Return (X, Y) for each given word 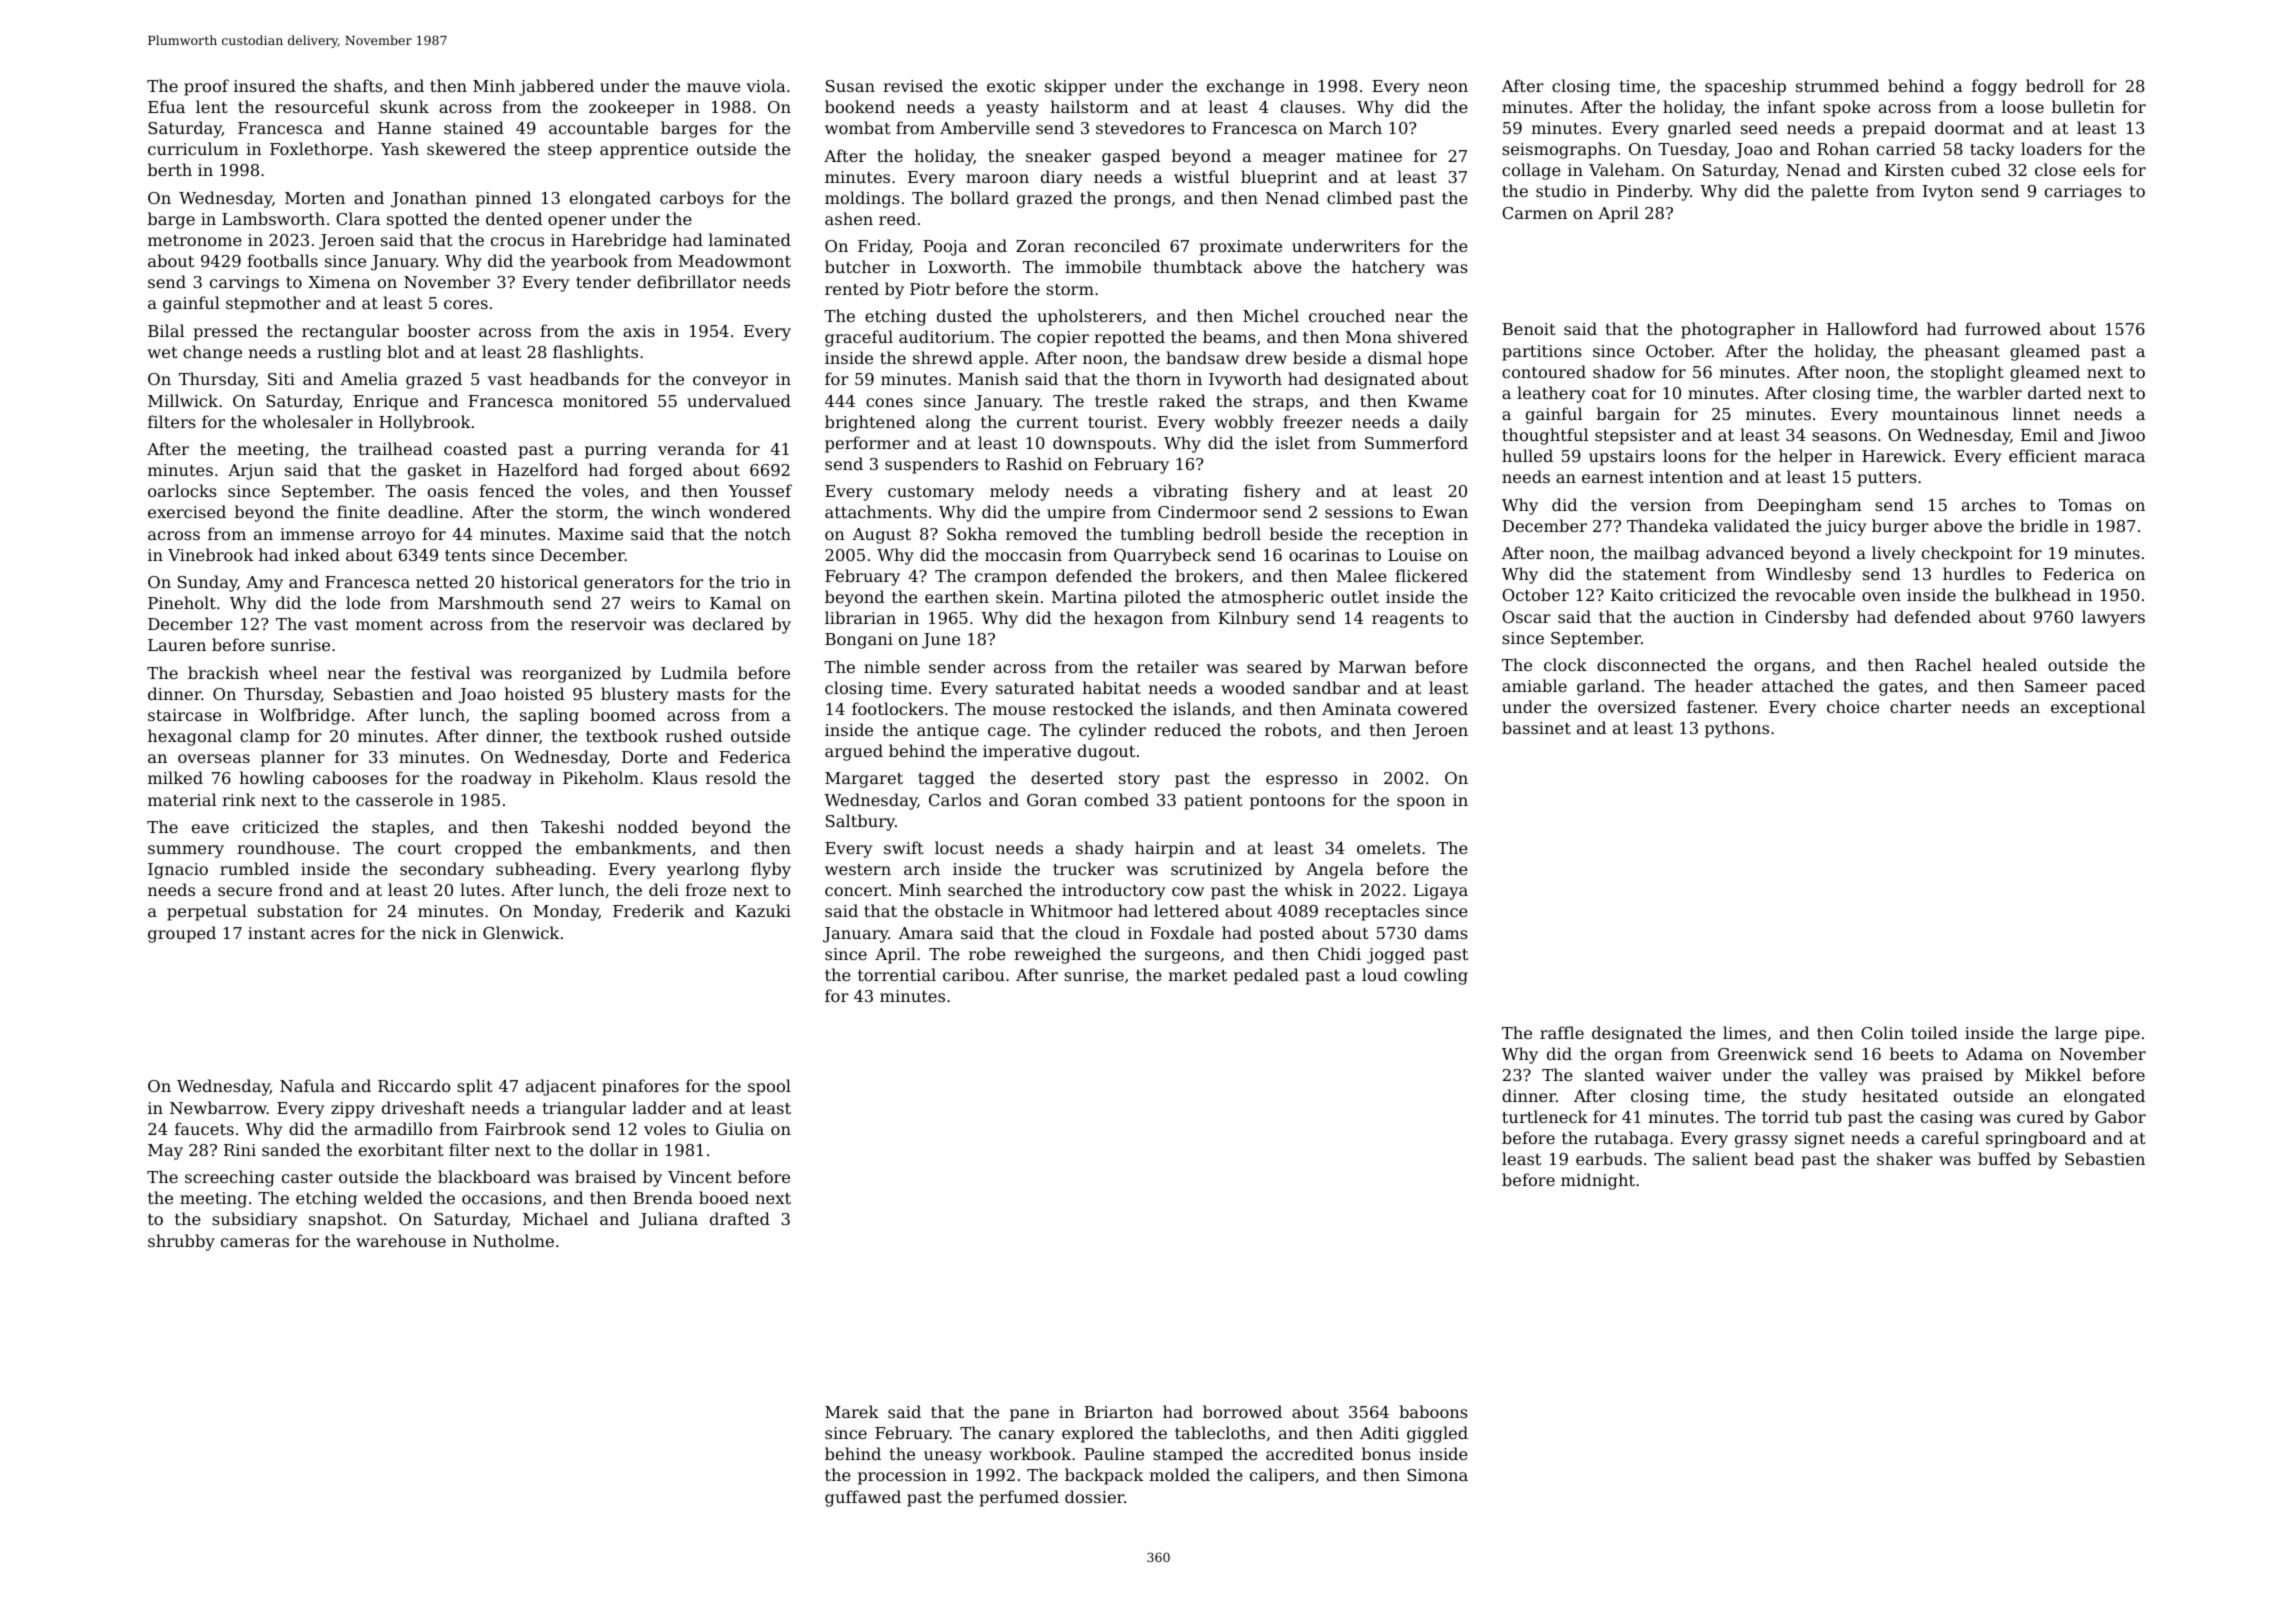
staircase (184, 715)
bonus (1386, 1453)
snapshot (346, 1220)
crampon (1011, 579)
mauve (714, 87)
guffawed (863, 1498)
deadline (423, 511)
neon (1448, 87)
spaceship (1745, 87)
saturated (1035, 687)
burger (1900, 527)
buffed (2004, 1158)
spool (769, 1087)
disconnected (1651, 664)
